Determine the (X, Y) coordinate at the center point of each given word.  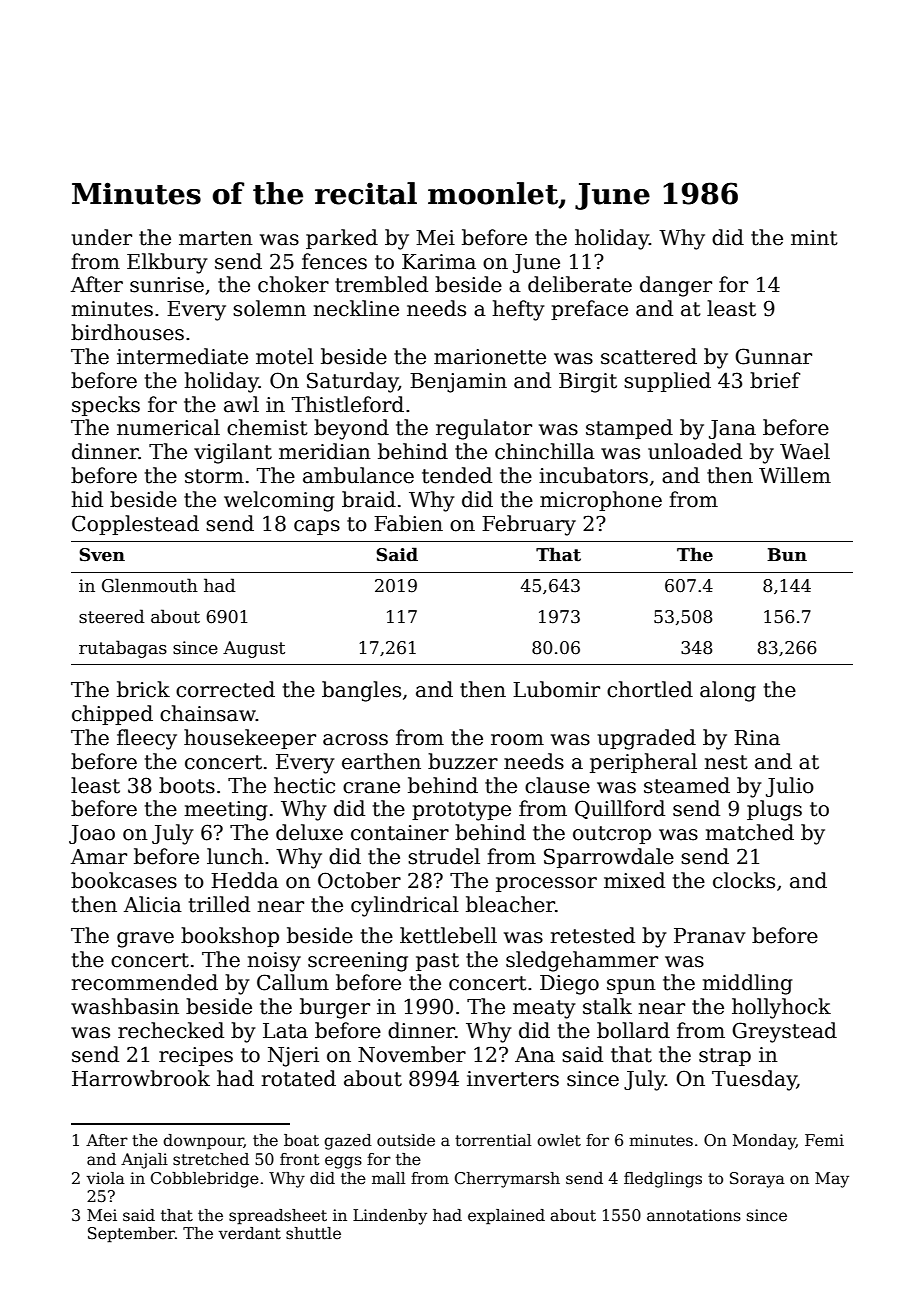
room (517, 740)
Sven (102, 555)
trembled (381, 284)
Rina (757, 738)
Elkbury (167, 263)
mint (814, 238)
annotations (694, 1215)
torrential (493, 1140)
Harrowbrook (141, 1078)
